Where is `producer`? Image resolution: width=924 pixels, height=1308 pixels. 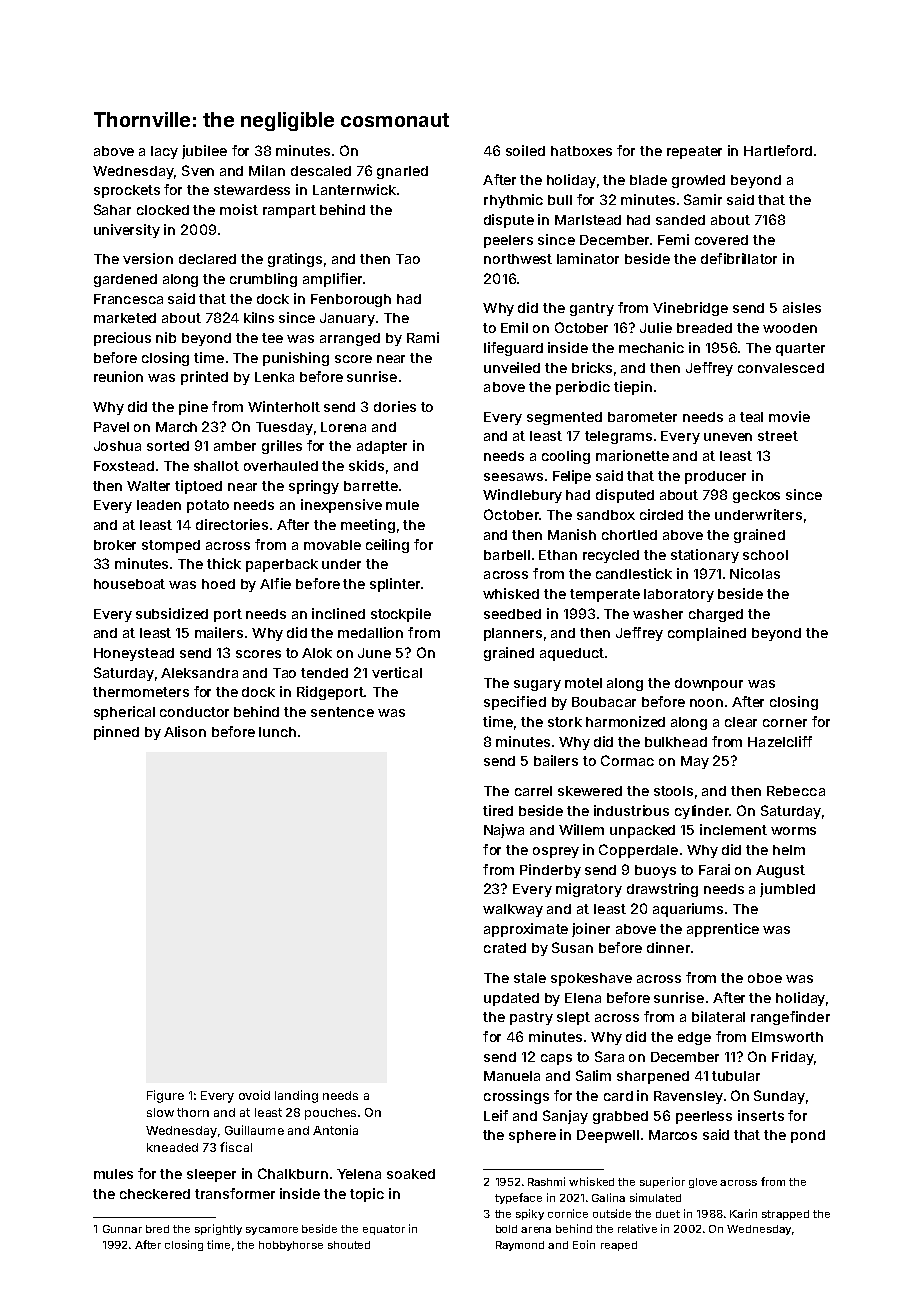
producer is located at coordinates (715, 477).
